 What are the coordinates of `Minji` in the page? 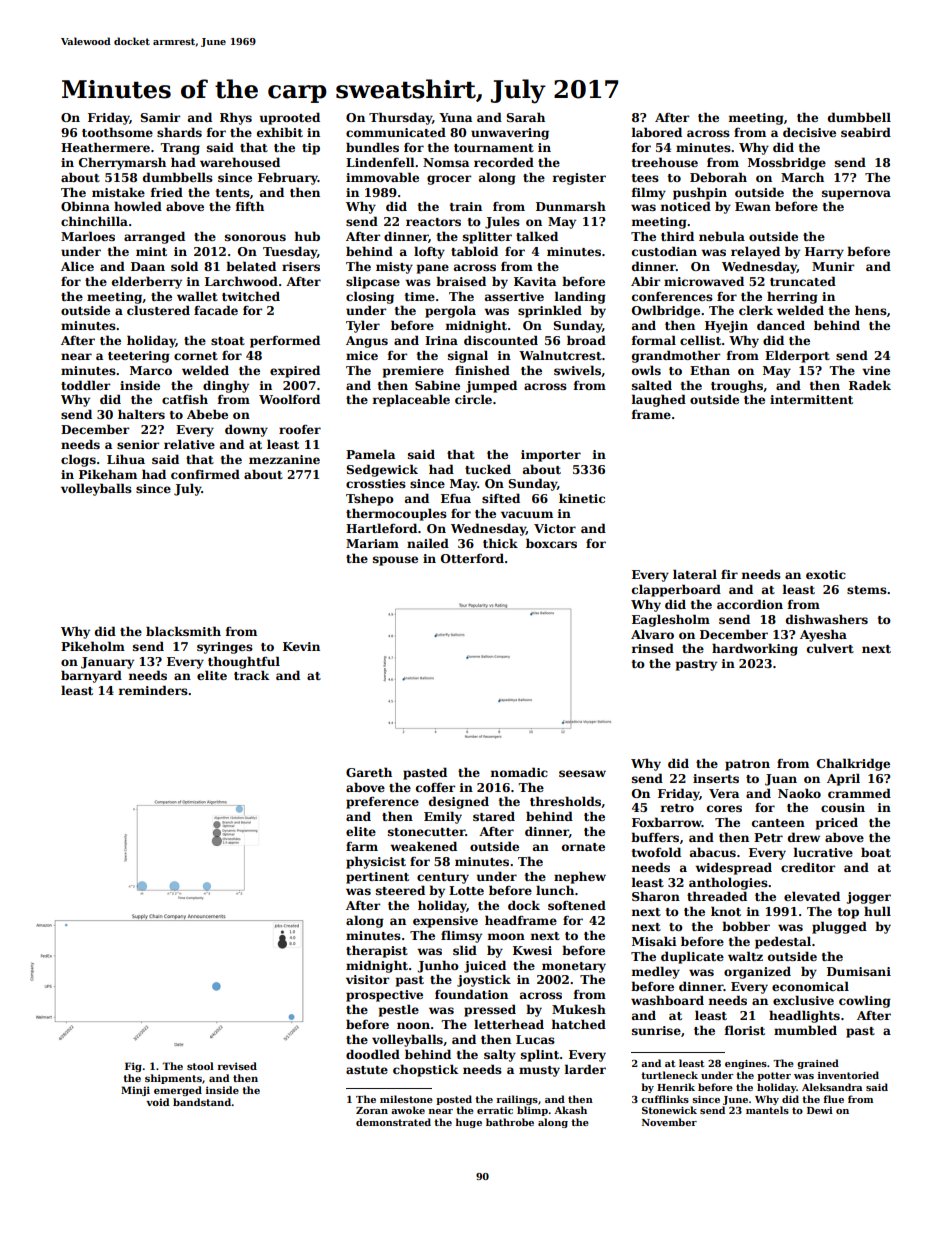 It's located at (135, 1091).
